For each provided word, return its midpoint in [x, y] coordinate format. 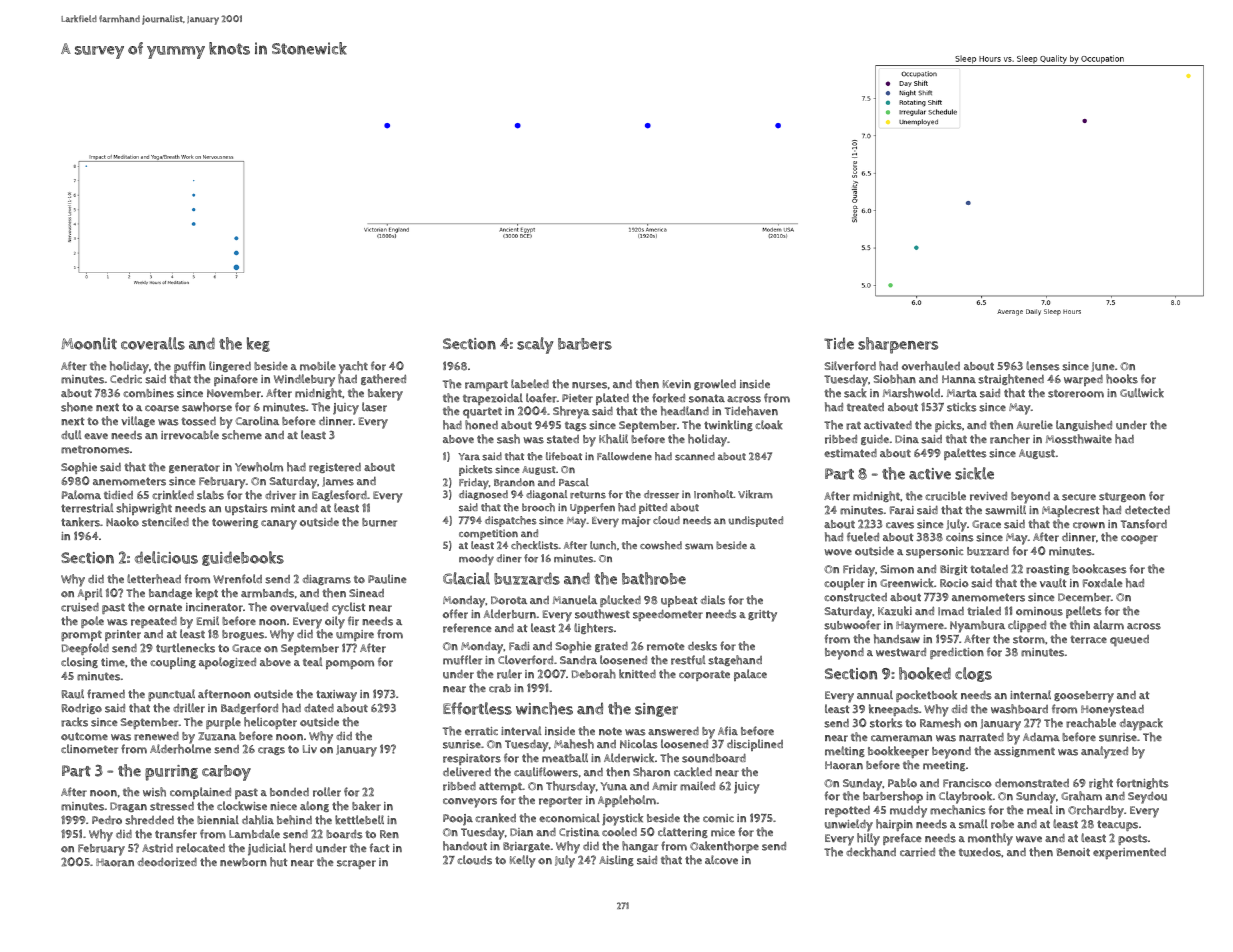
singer [656, 710]
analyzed [1104, 752]
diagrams [327, 579]
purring [171, 773]
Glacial [466, 578]
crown [1089, 525]
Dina [907, 439]
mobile [318, 366]
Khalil [613, 439]
